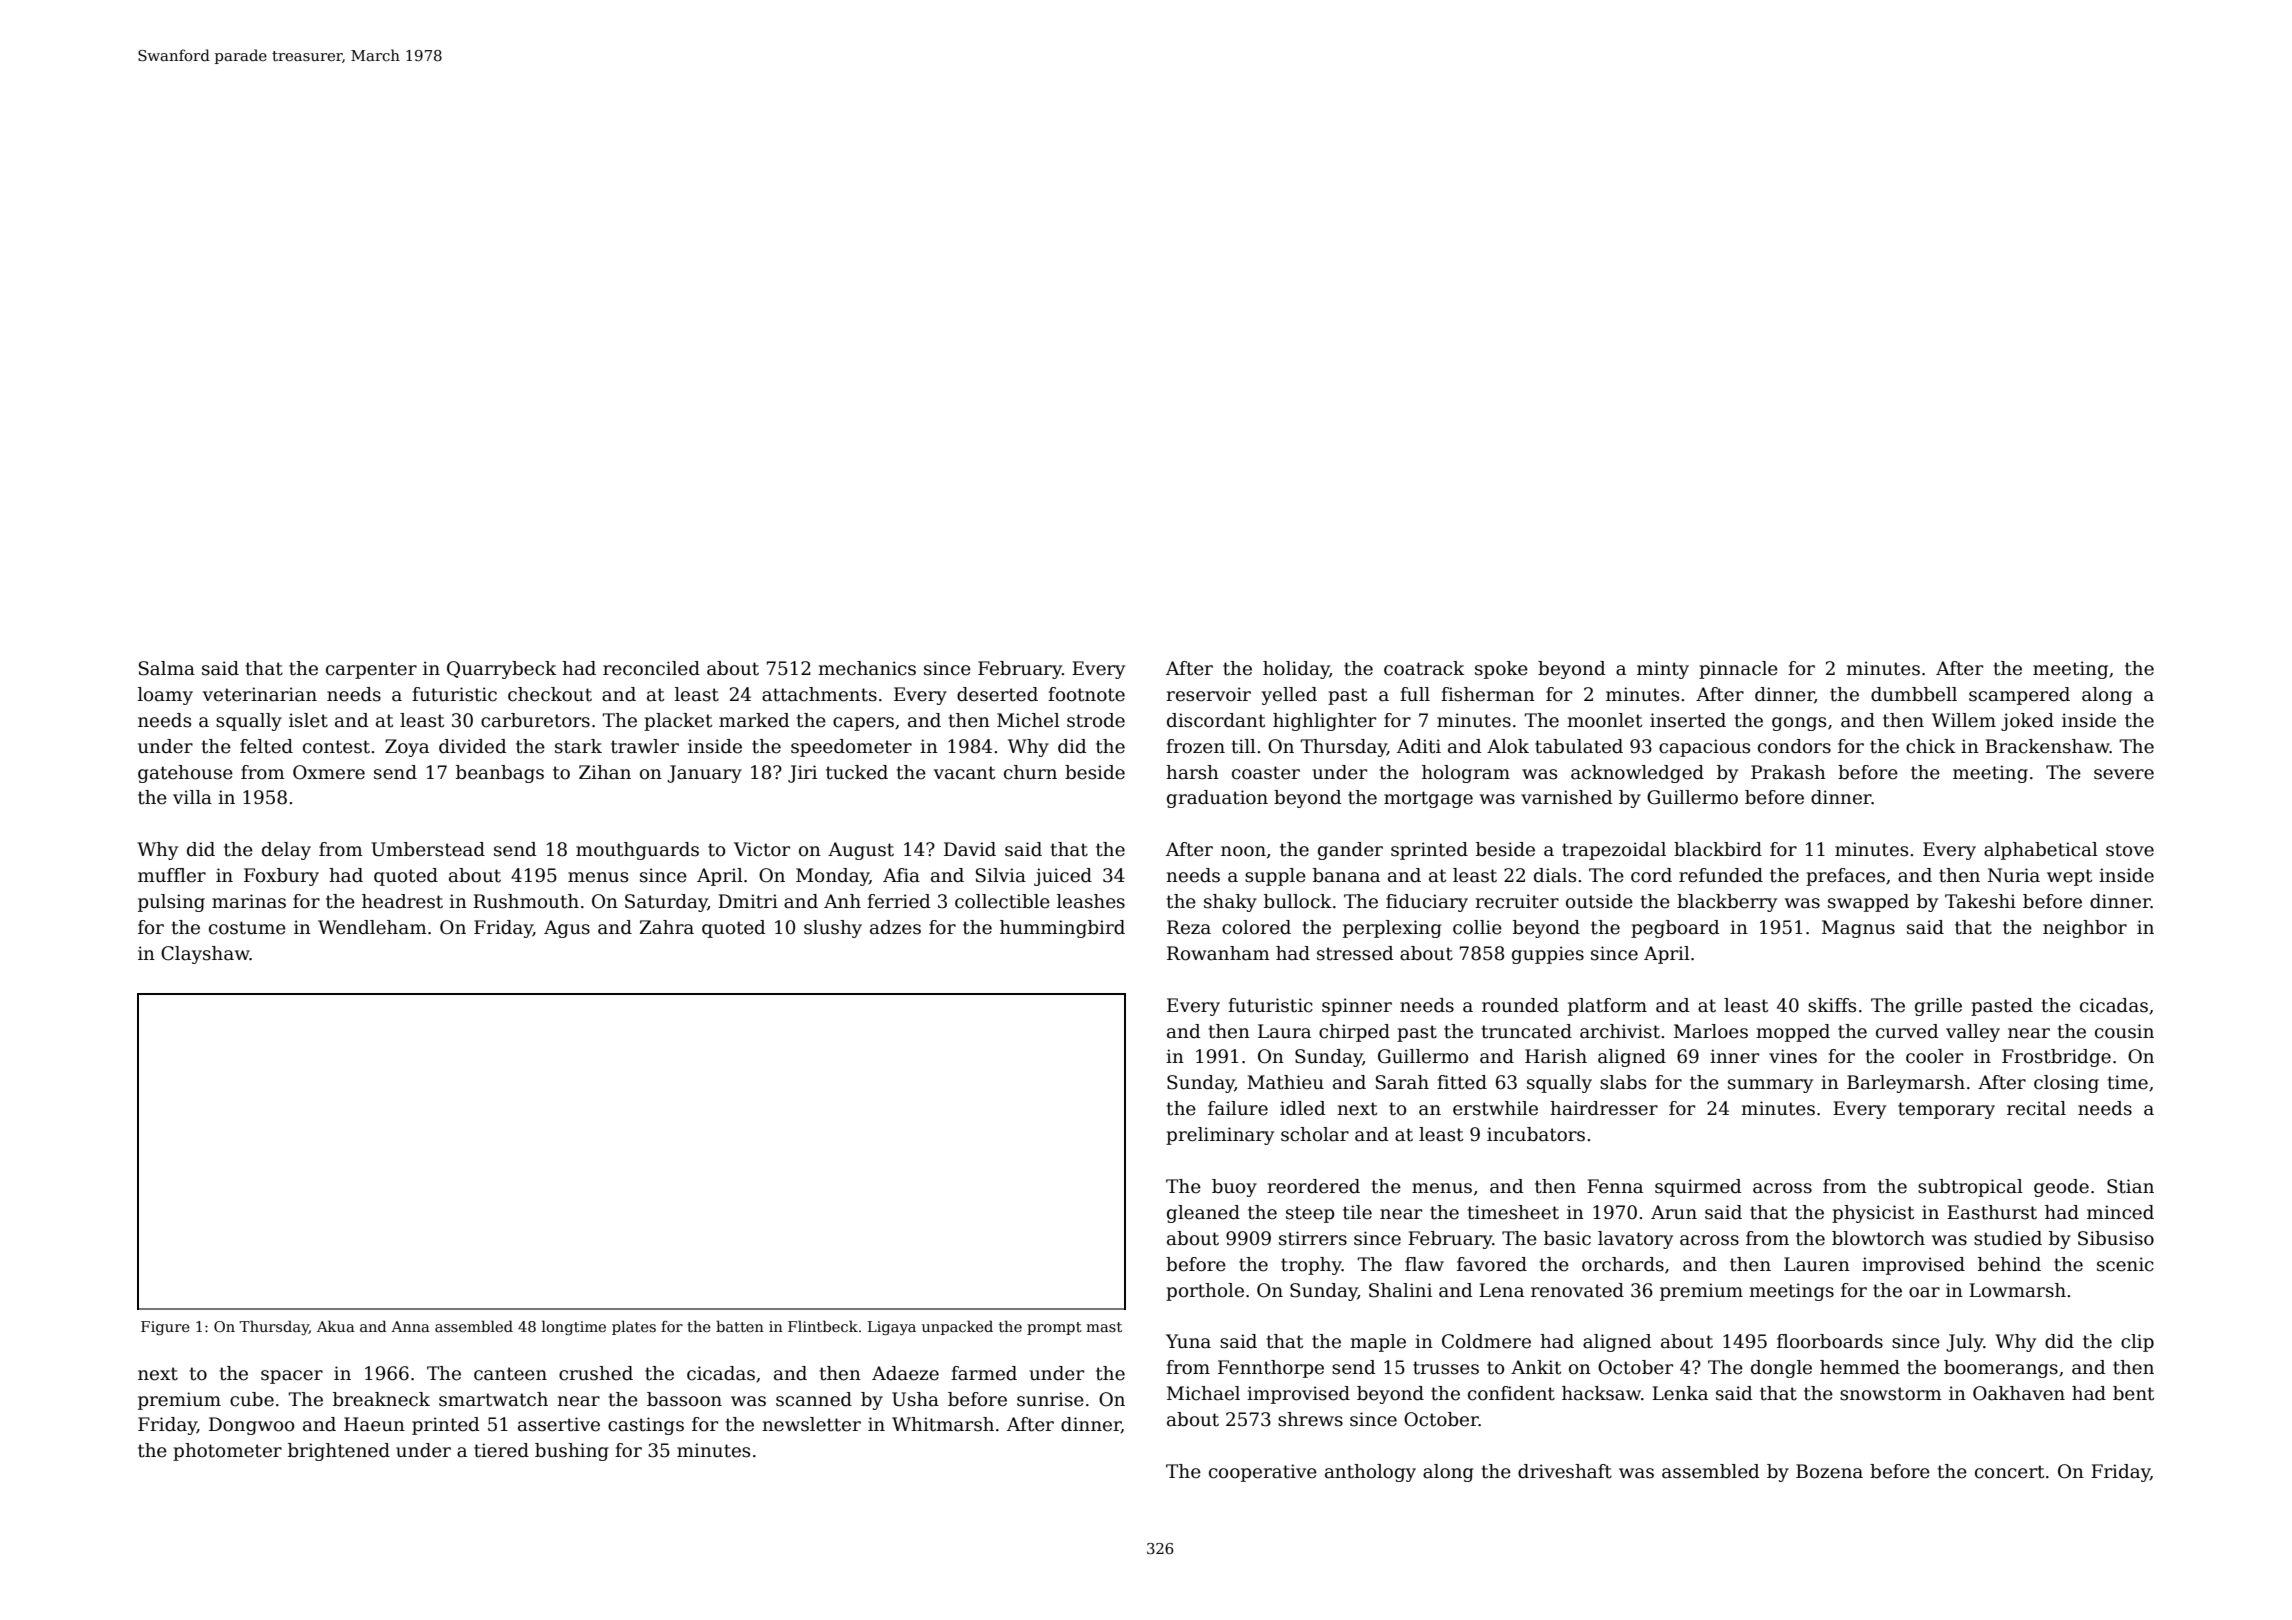 The width and height of the image is (2292, 1620). I want to click on holiday, so click(1296, 670).
